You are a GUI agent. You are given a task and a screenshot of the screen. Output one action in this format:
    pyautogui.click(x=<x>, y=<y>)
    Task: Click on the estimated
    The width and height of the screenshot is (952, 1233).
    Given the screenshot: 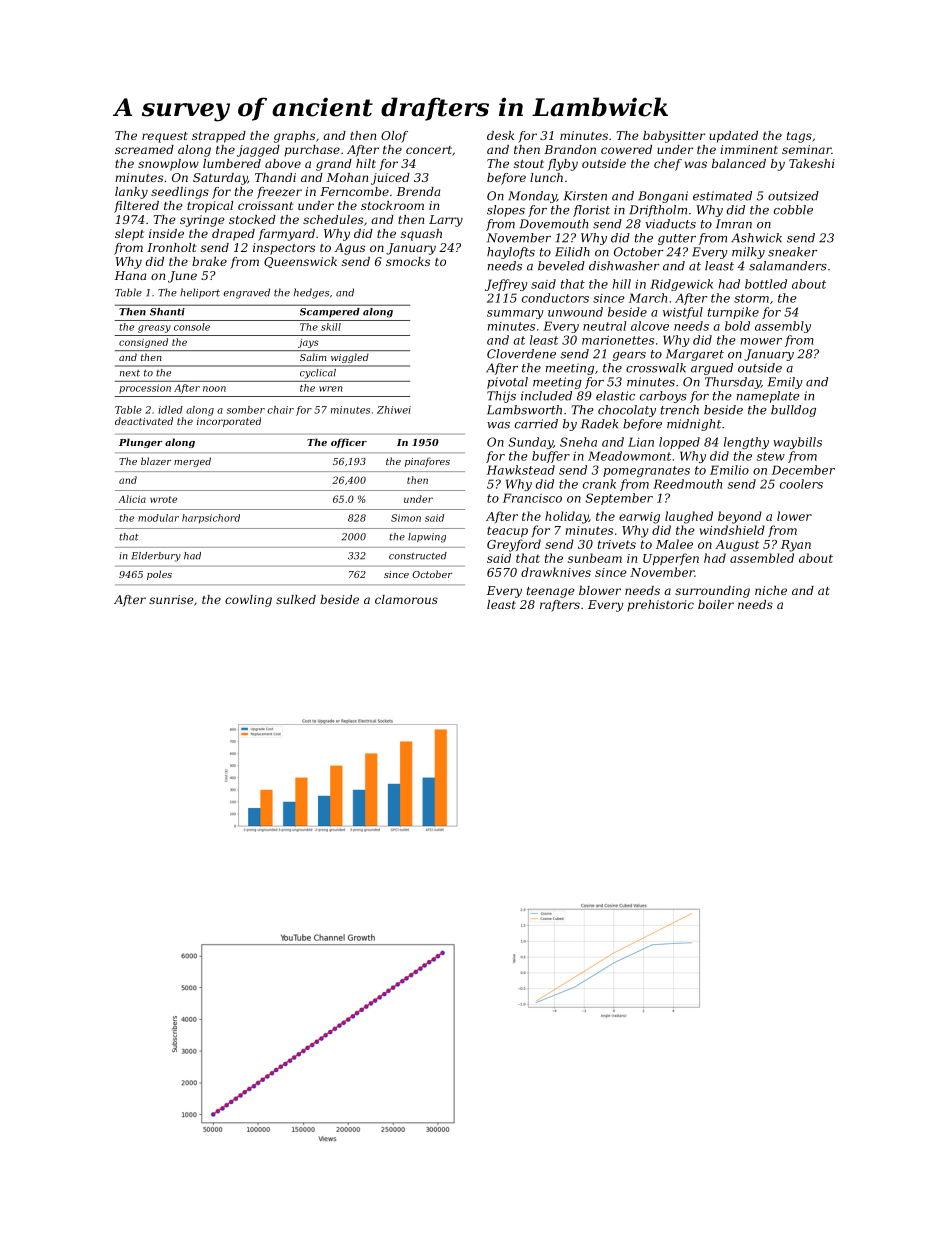 What is the action you would take?
    pyautogui.click(x=722, y=196)
